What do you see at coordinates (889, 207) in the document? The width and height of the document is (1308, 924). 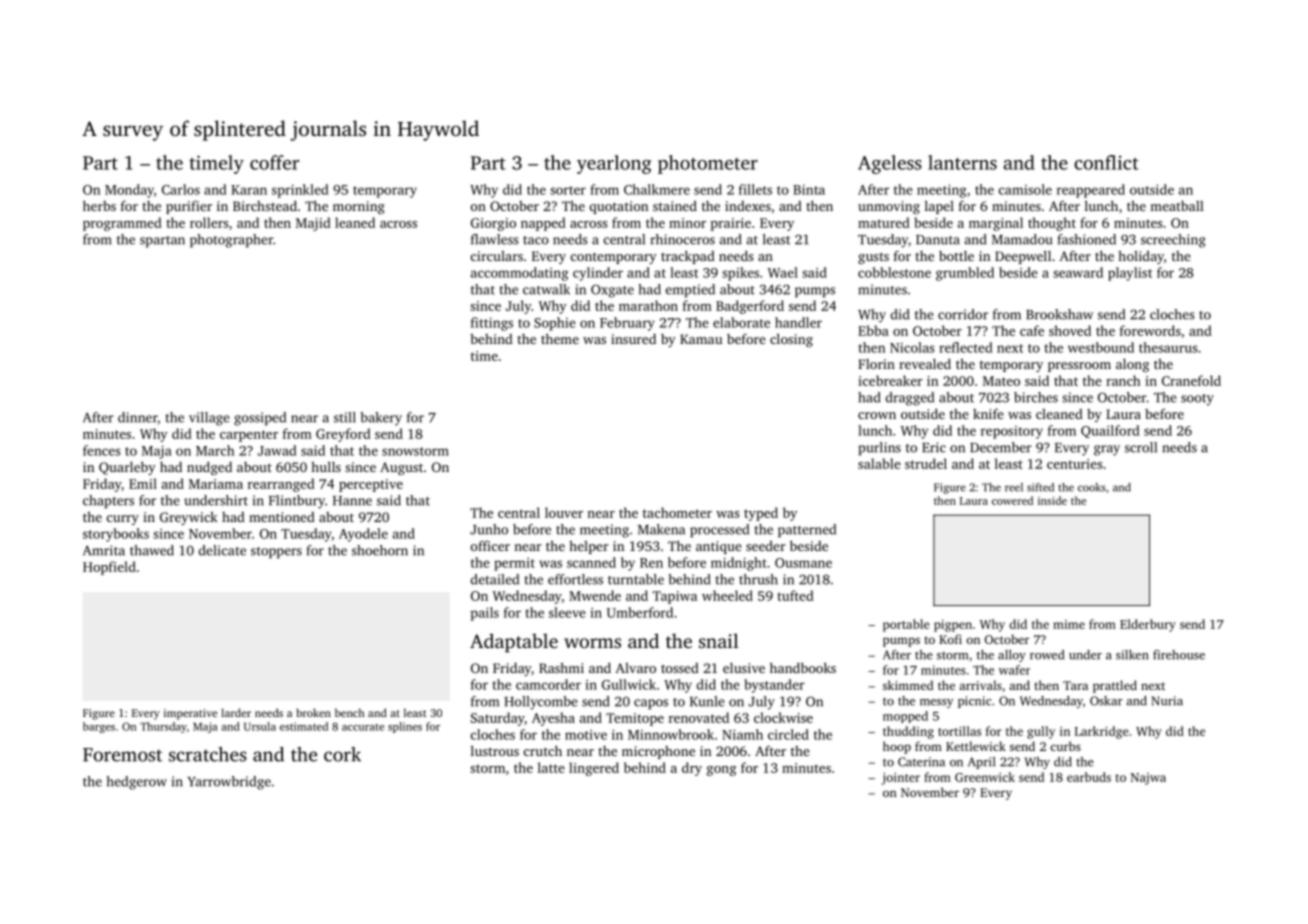 I see `unmoving` at bounding box center [889, 207].
